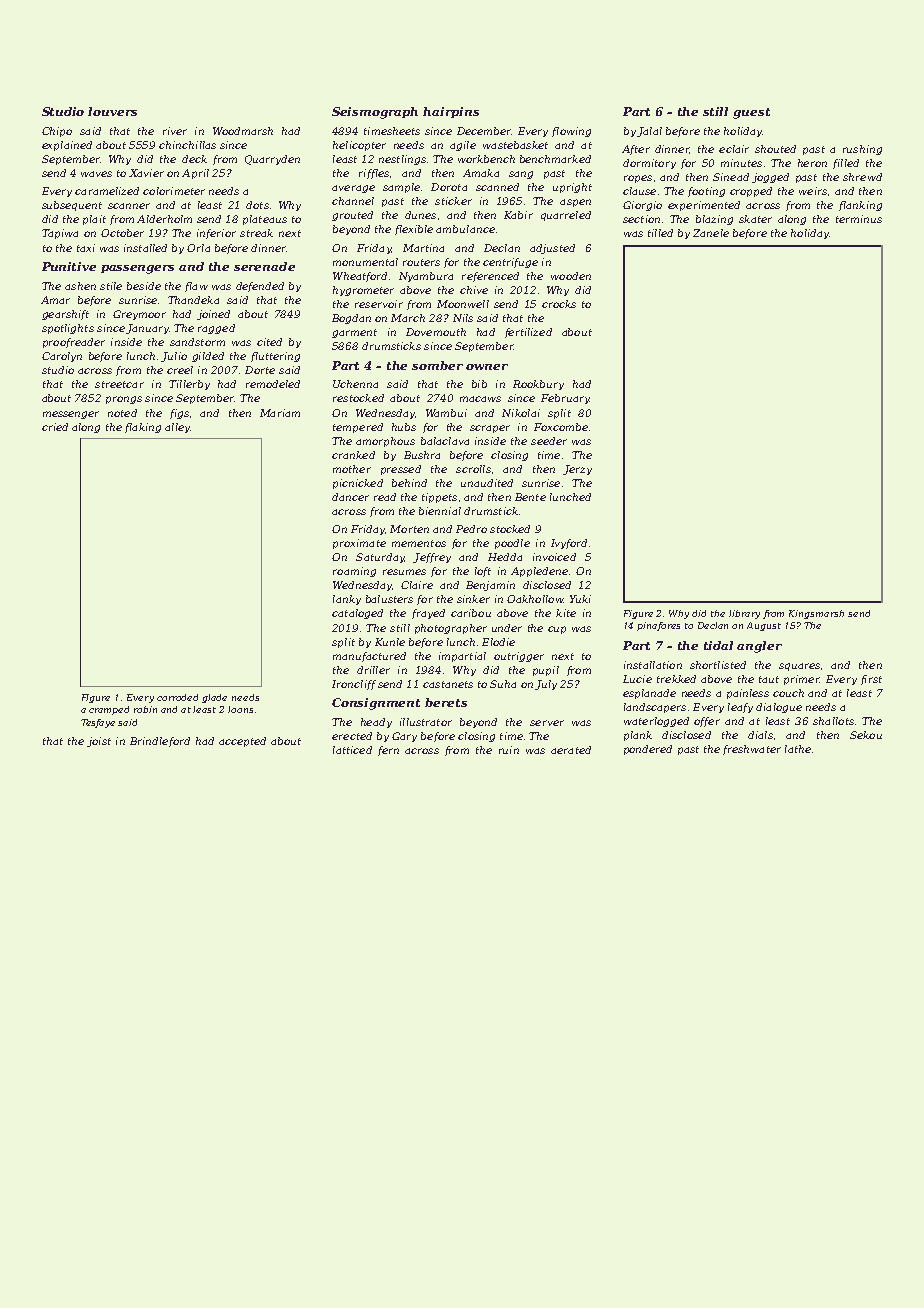  What do you see at coordinates (577, 470) in the image?
I see `Jerzy` at bounding box center [577, 470].
